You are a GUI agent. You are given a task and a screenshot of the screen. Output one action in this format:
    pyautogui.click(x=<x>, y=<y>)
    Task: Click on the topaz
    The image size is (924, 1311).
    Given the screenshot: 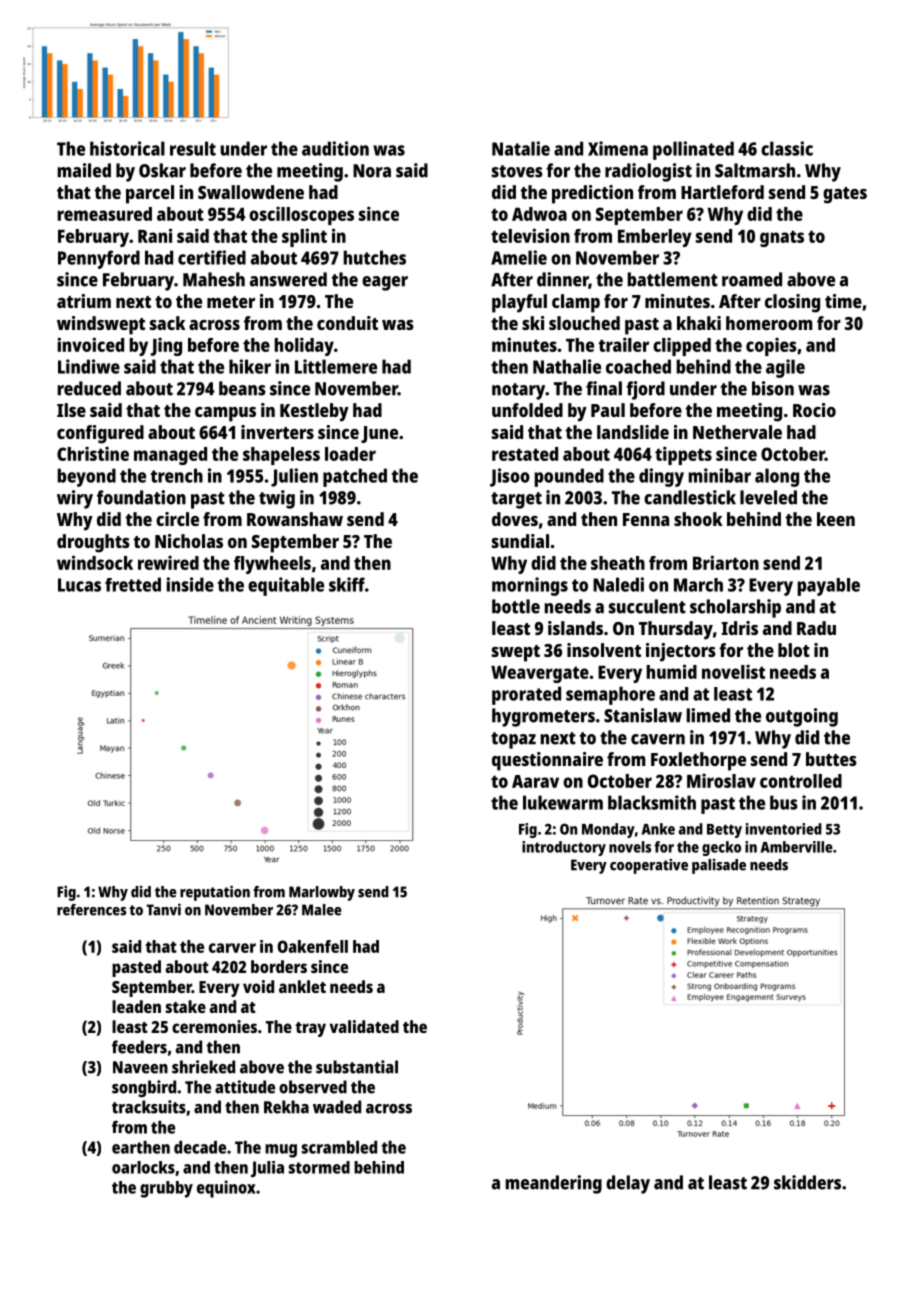 What is the action you would take?
    pyautogui.click(x=513, y=740)
